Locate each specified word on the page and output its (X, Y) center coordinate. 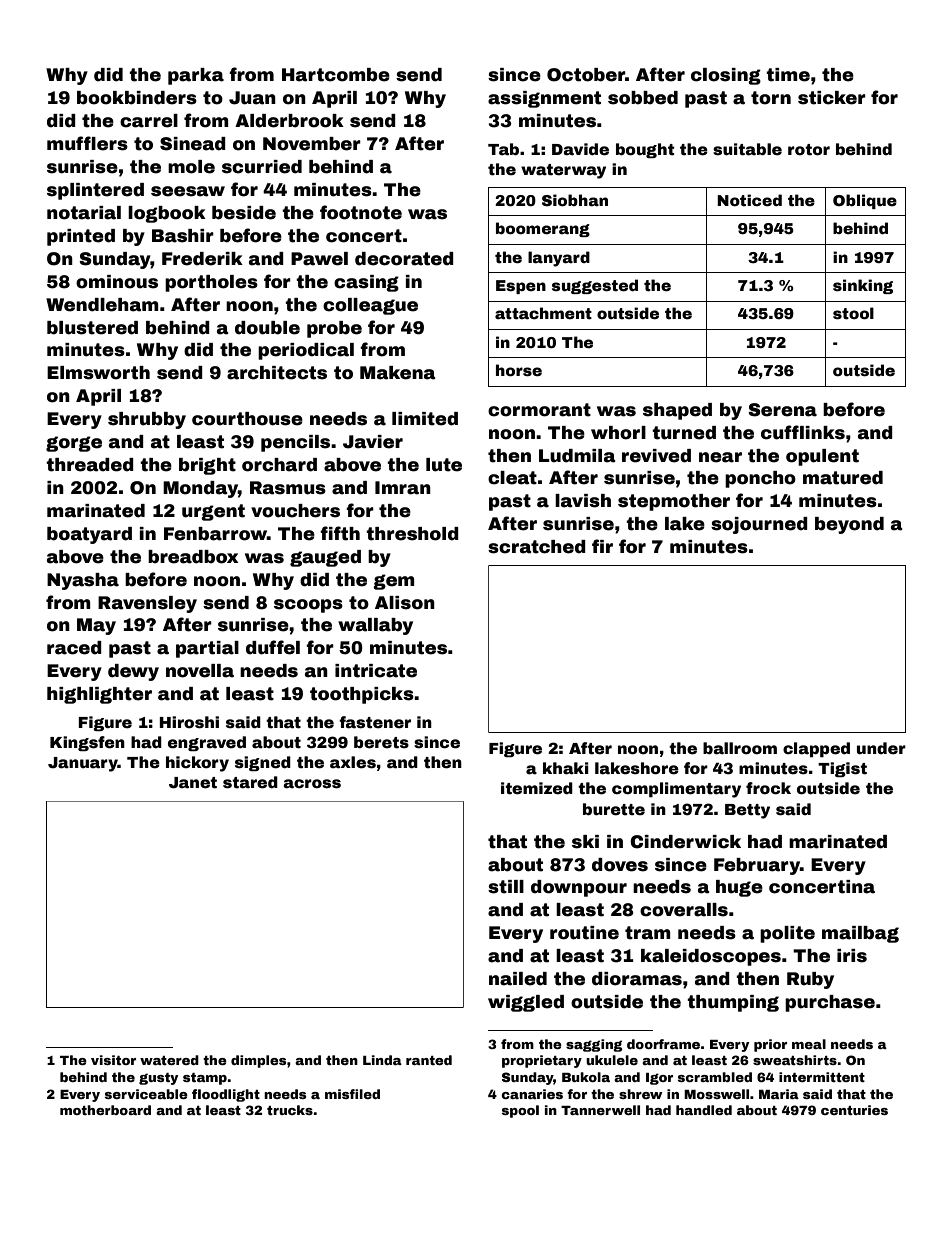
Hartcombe (336, 75)
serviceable (146, 1094)
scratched (537, 547)
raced (74, 648)
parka (196, 76)
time (788, 75)
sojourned (759, 525)
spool (520, 1111)
